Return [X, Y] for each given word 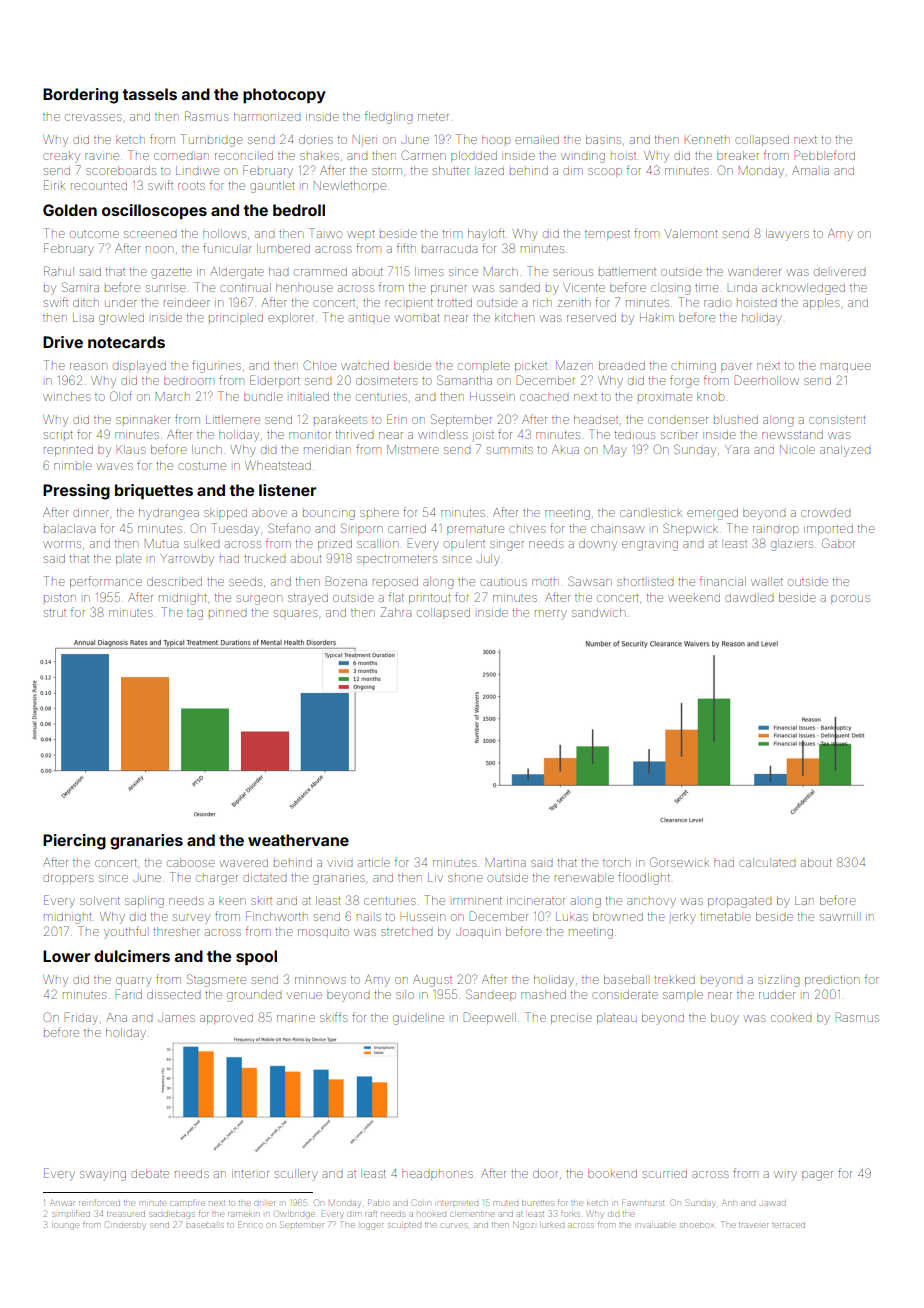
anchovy [651, 903]
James [176, 1018]
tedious [635, 435]
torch [616, 862]
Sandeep [491, 995]
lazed [489, 170]
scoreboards [121, 170]
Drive [63, 342]
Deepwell [490, 1018]
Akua [565, 449]
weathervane [298, 840]
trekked [674, 979]
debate [150, 1173]
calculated [767, 862]
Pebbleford [825, 155]
